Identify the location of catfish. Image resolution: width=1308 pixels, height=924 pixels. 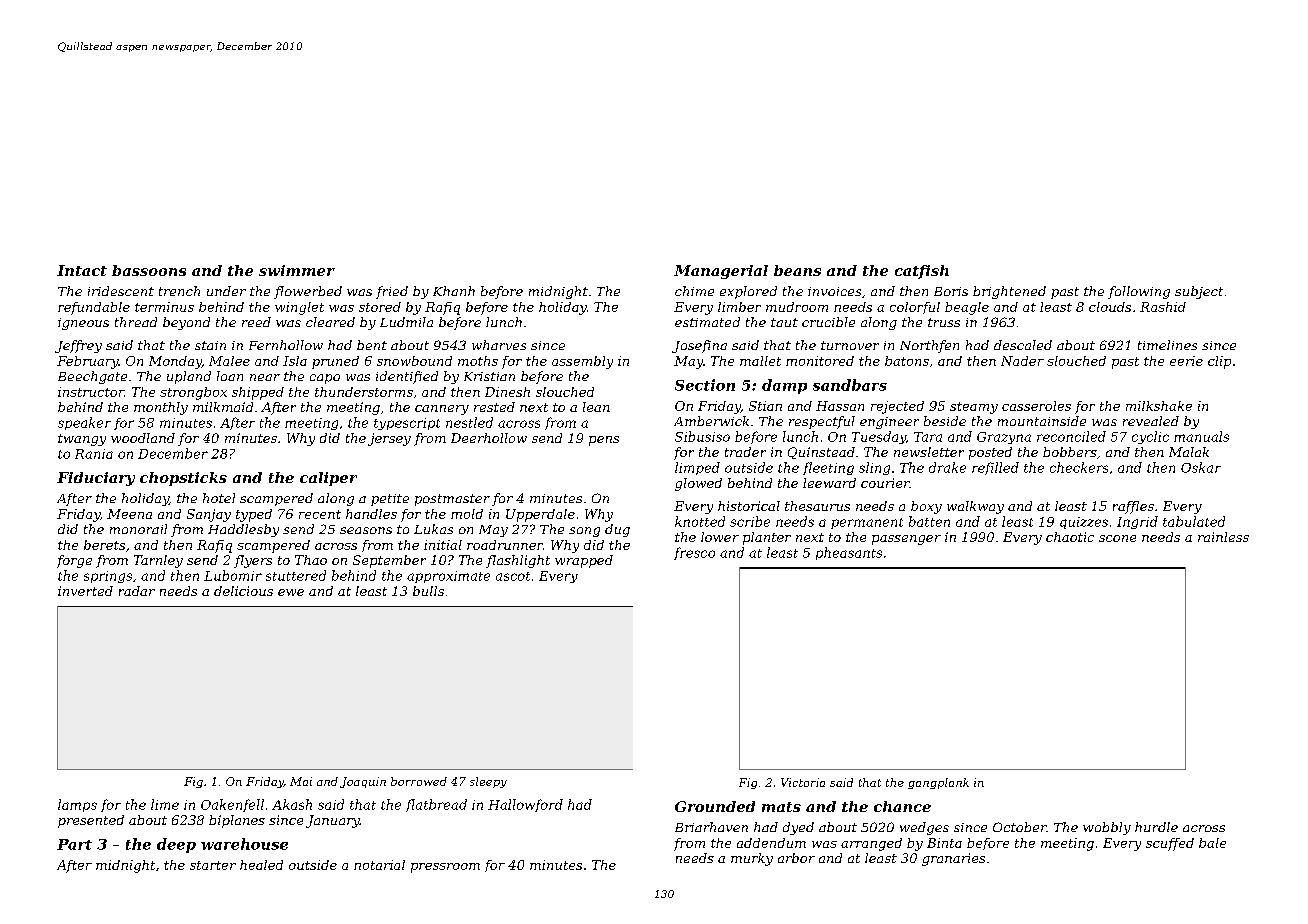
(922, 272).
